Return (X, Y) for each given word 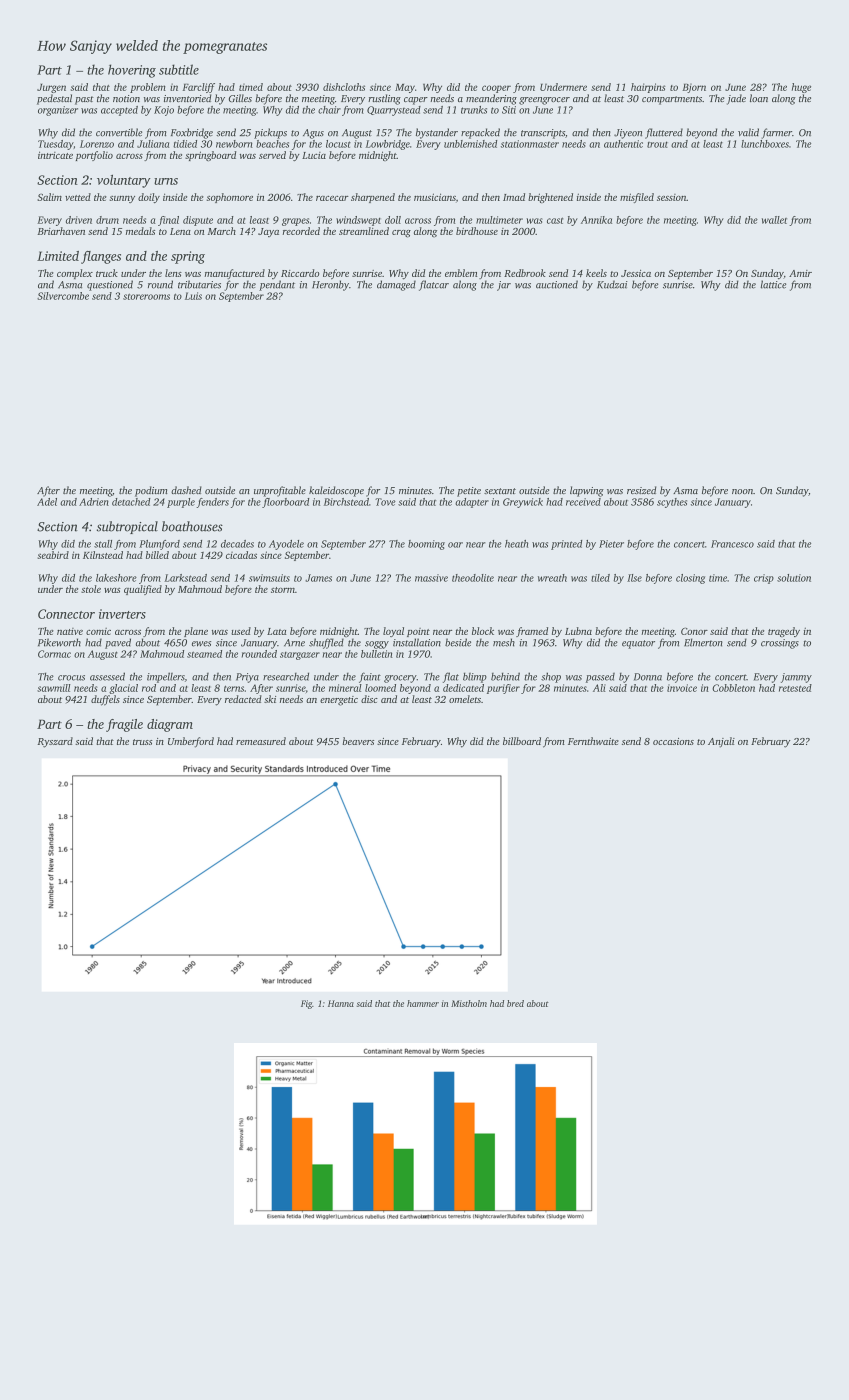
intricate (55, 155)
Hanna (341, 1003)
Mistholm (469, 1003)
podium (151, 491)
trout (657, 144)
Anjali (721, 742)
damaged (396, 285)
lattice (773, 284)
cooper (496, 89)
